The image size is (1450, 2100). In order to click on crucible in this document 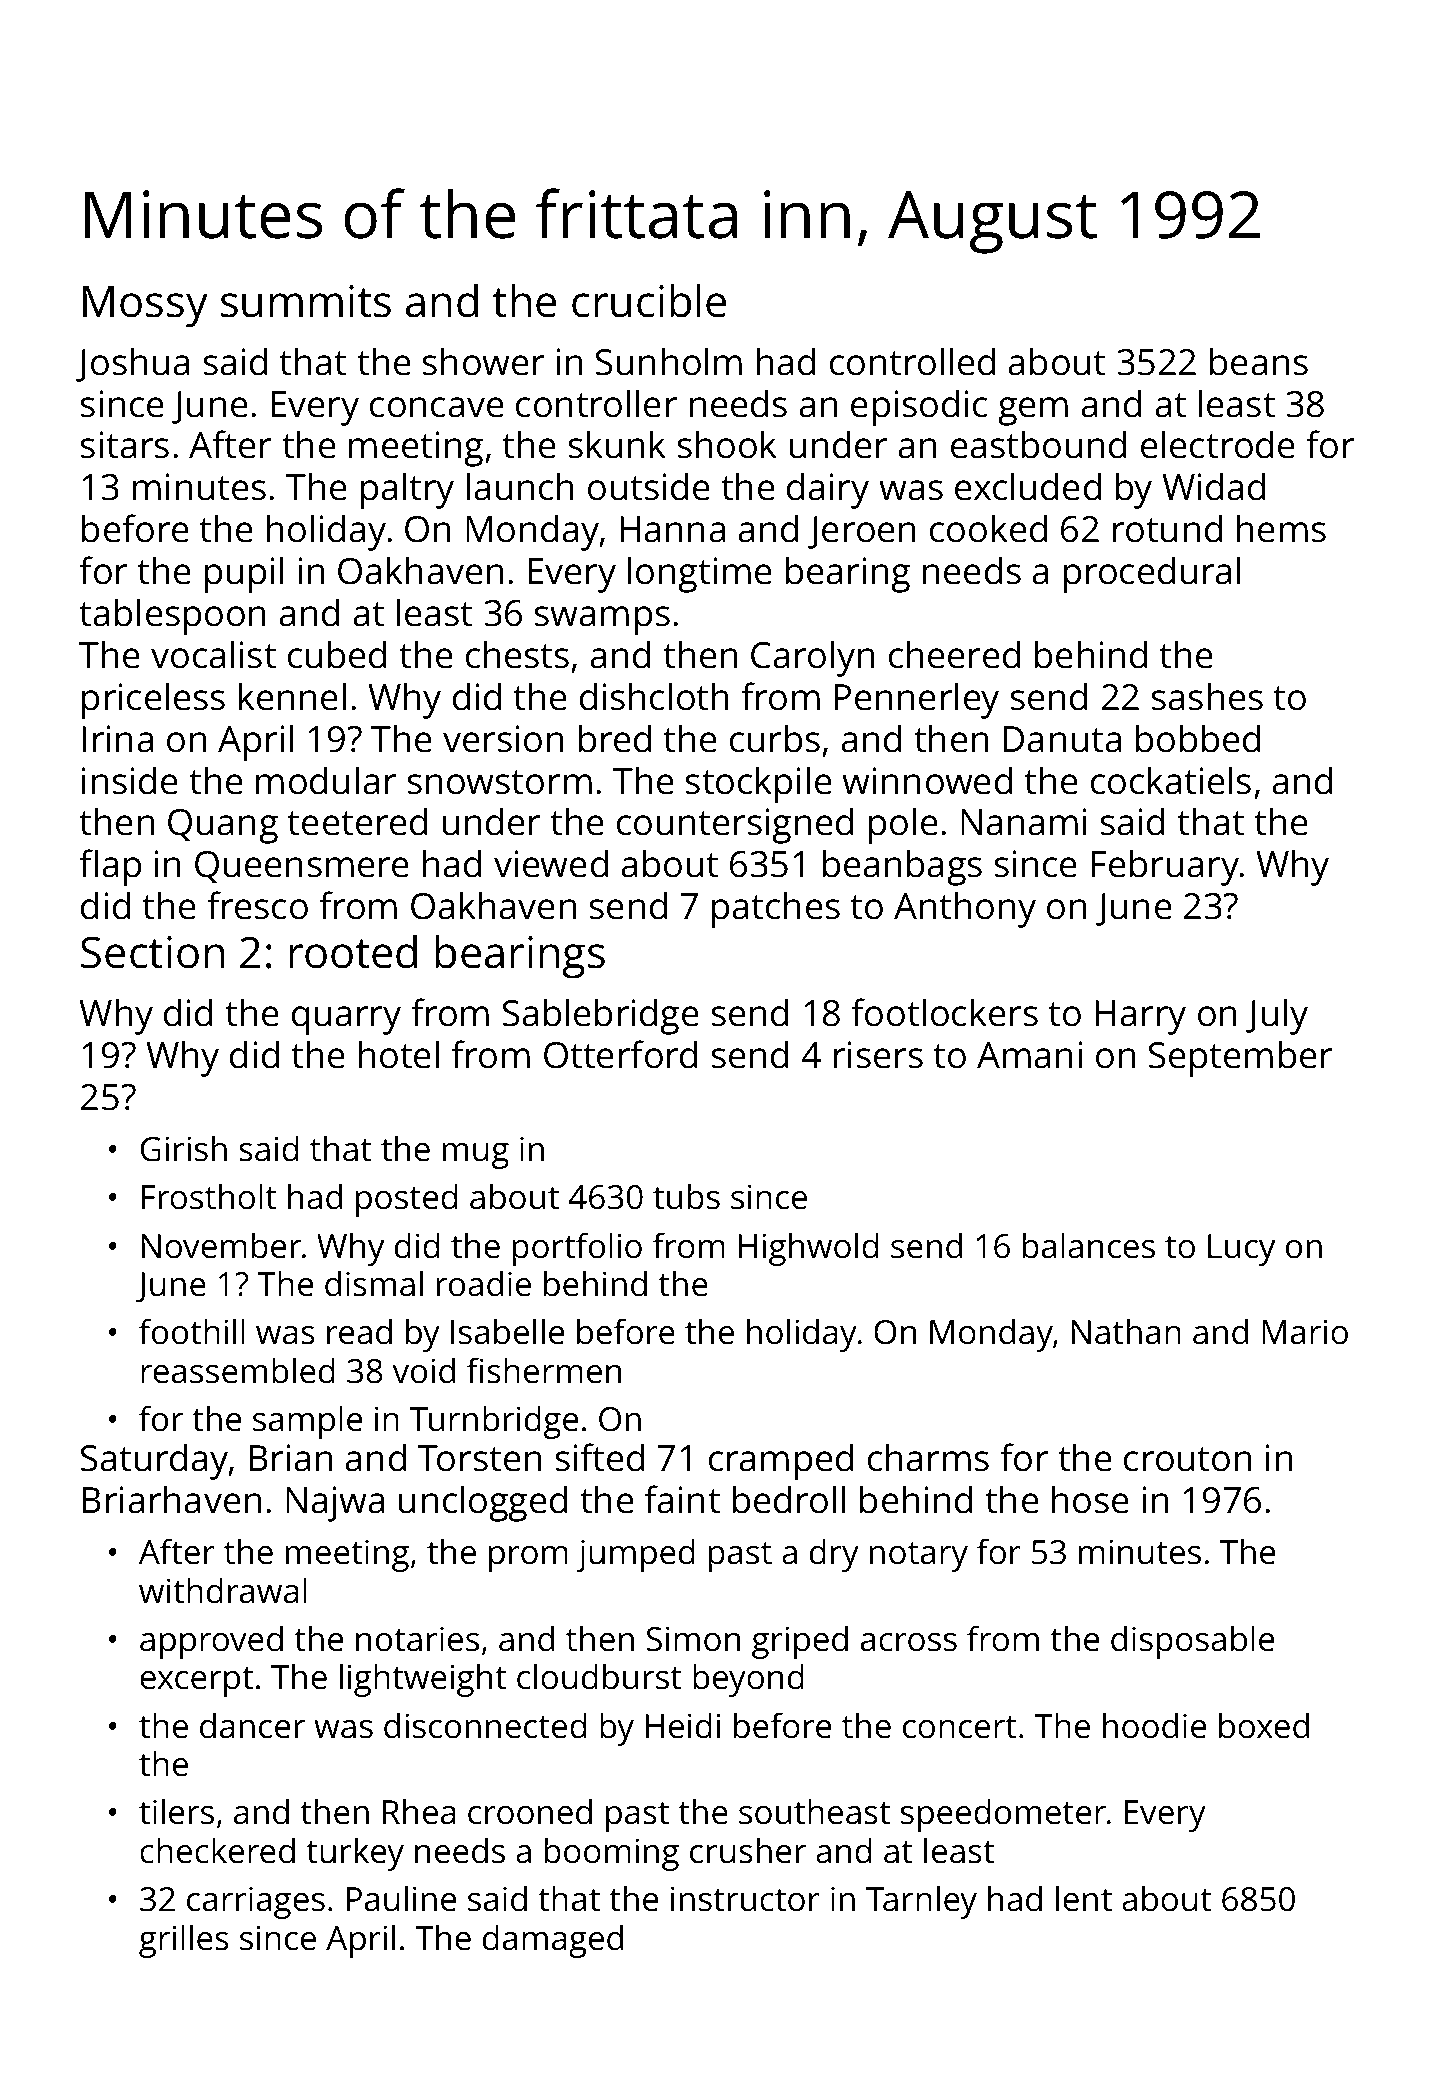, I will do `click(649, 301)`.
